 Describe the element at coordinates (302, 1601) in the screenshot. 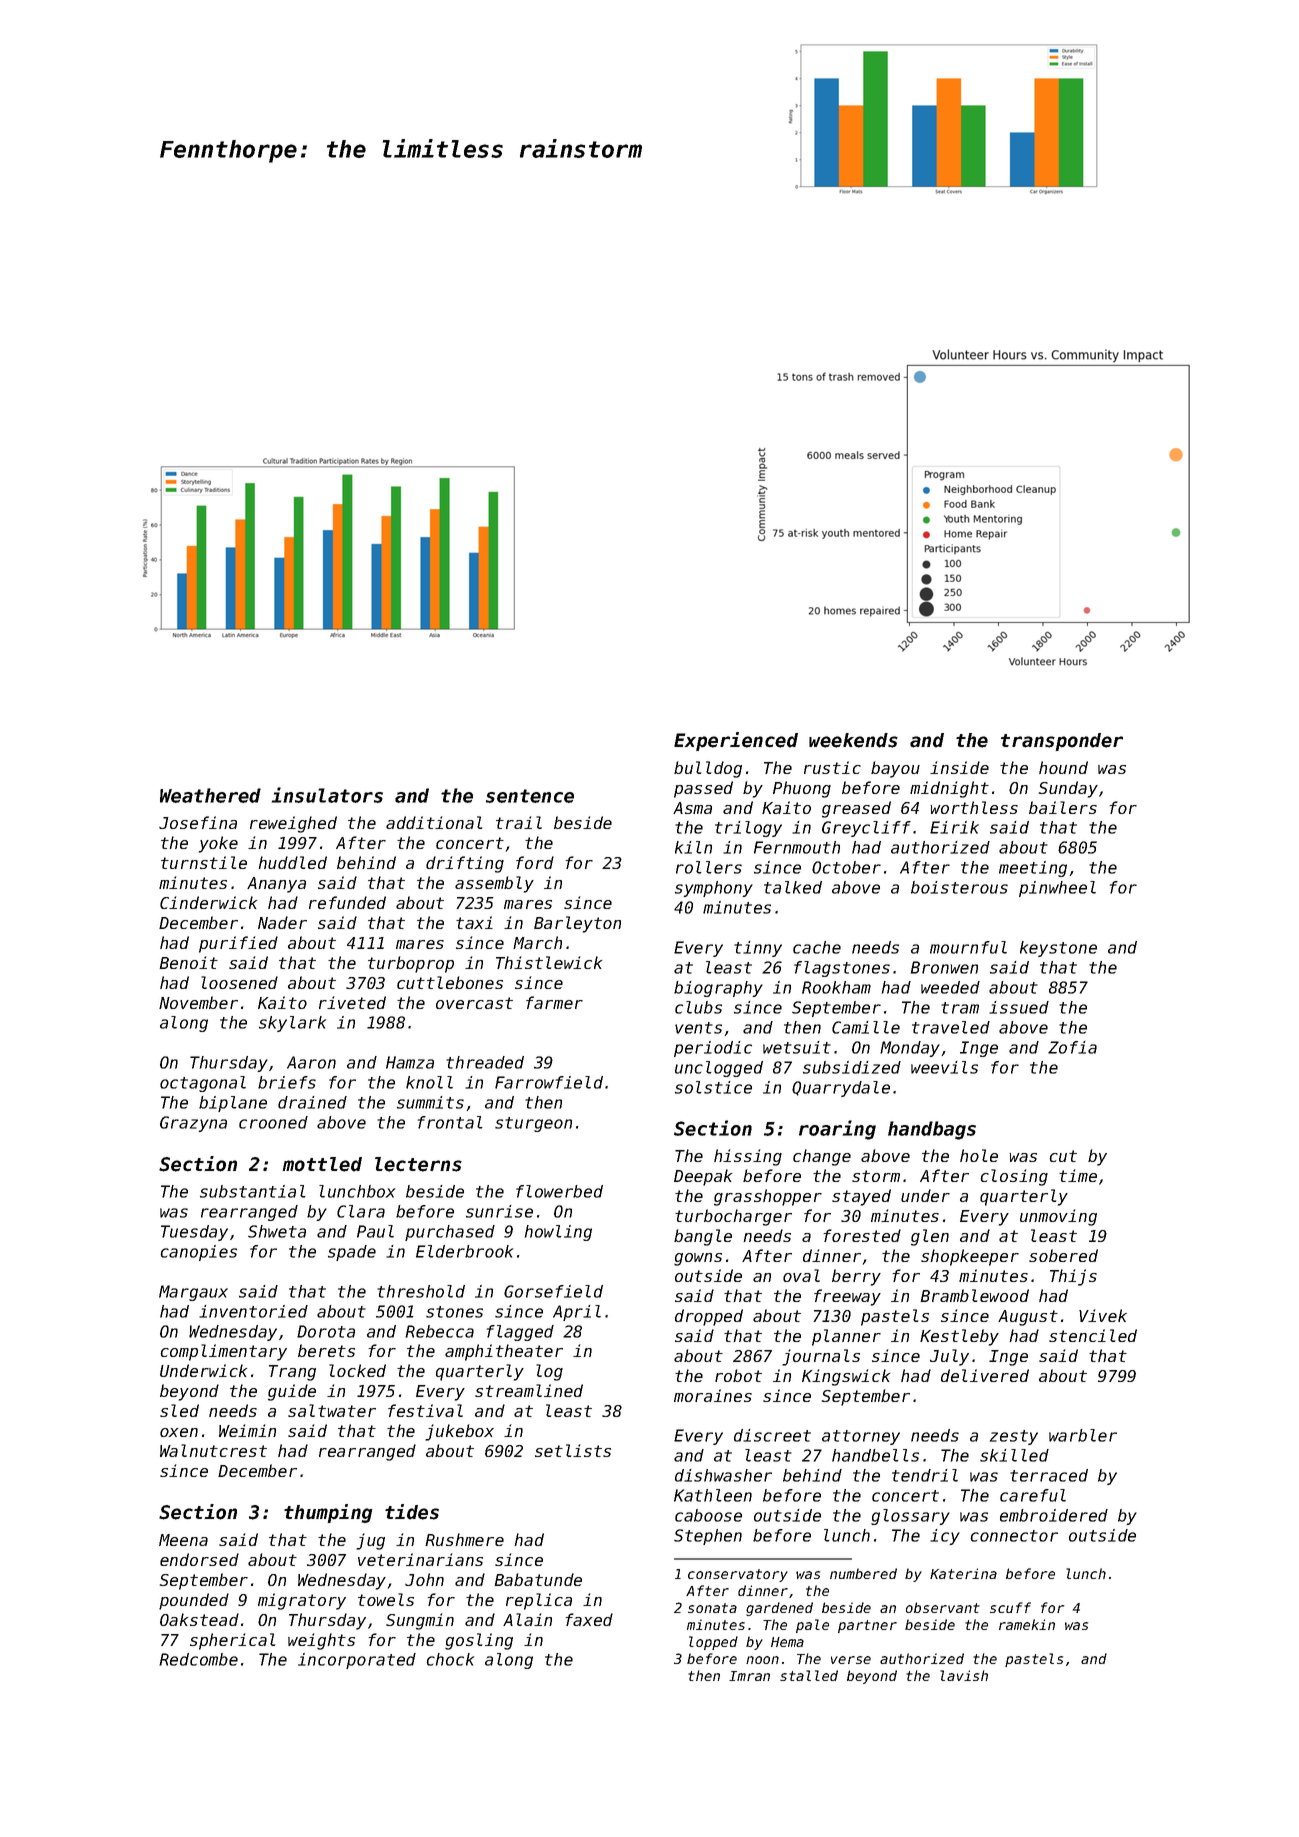

I see `migratory` at that location.
